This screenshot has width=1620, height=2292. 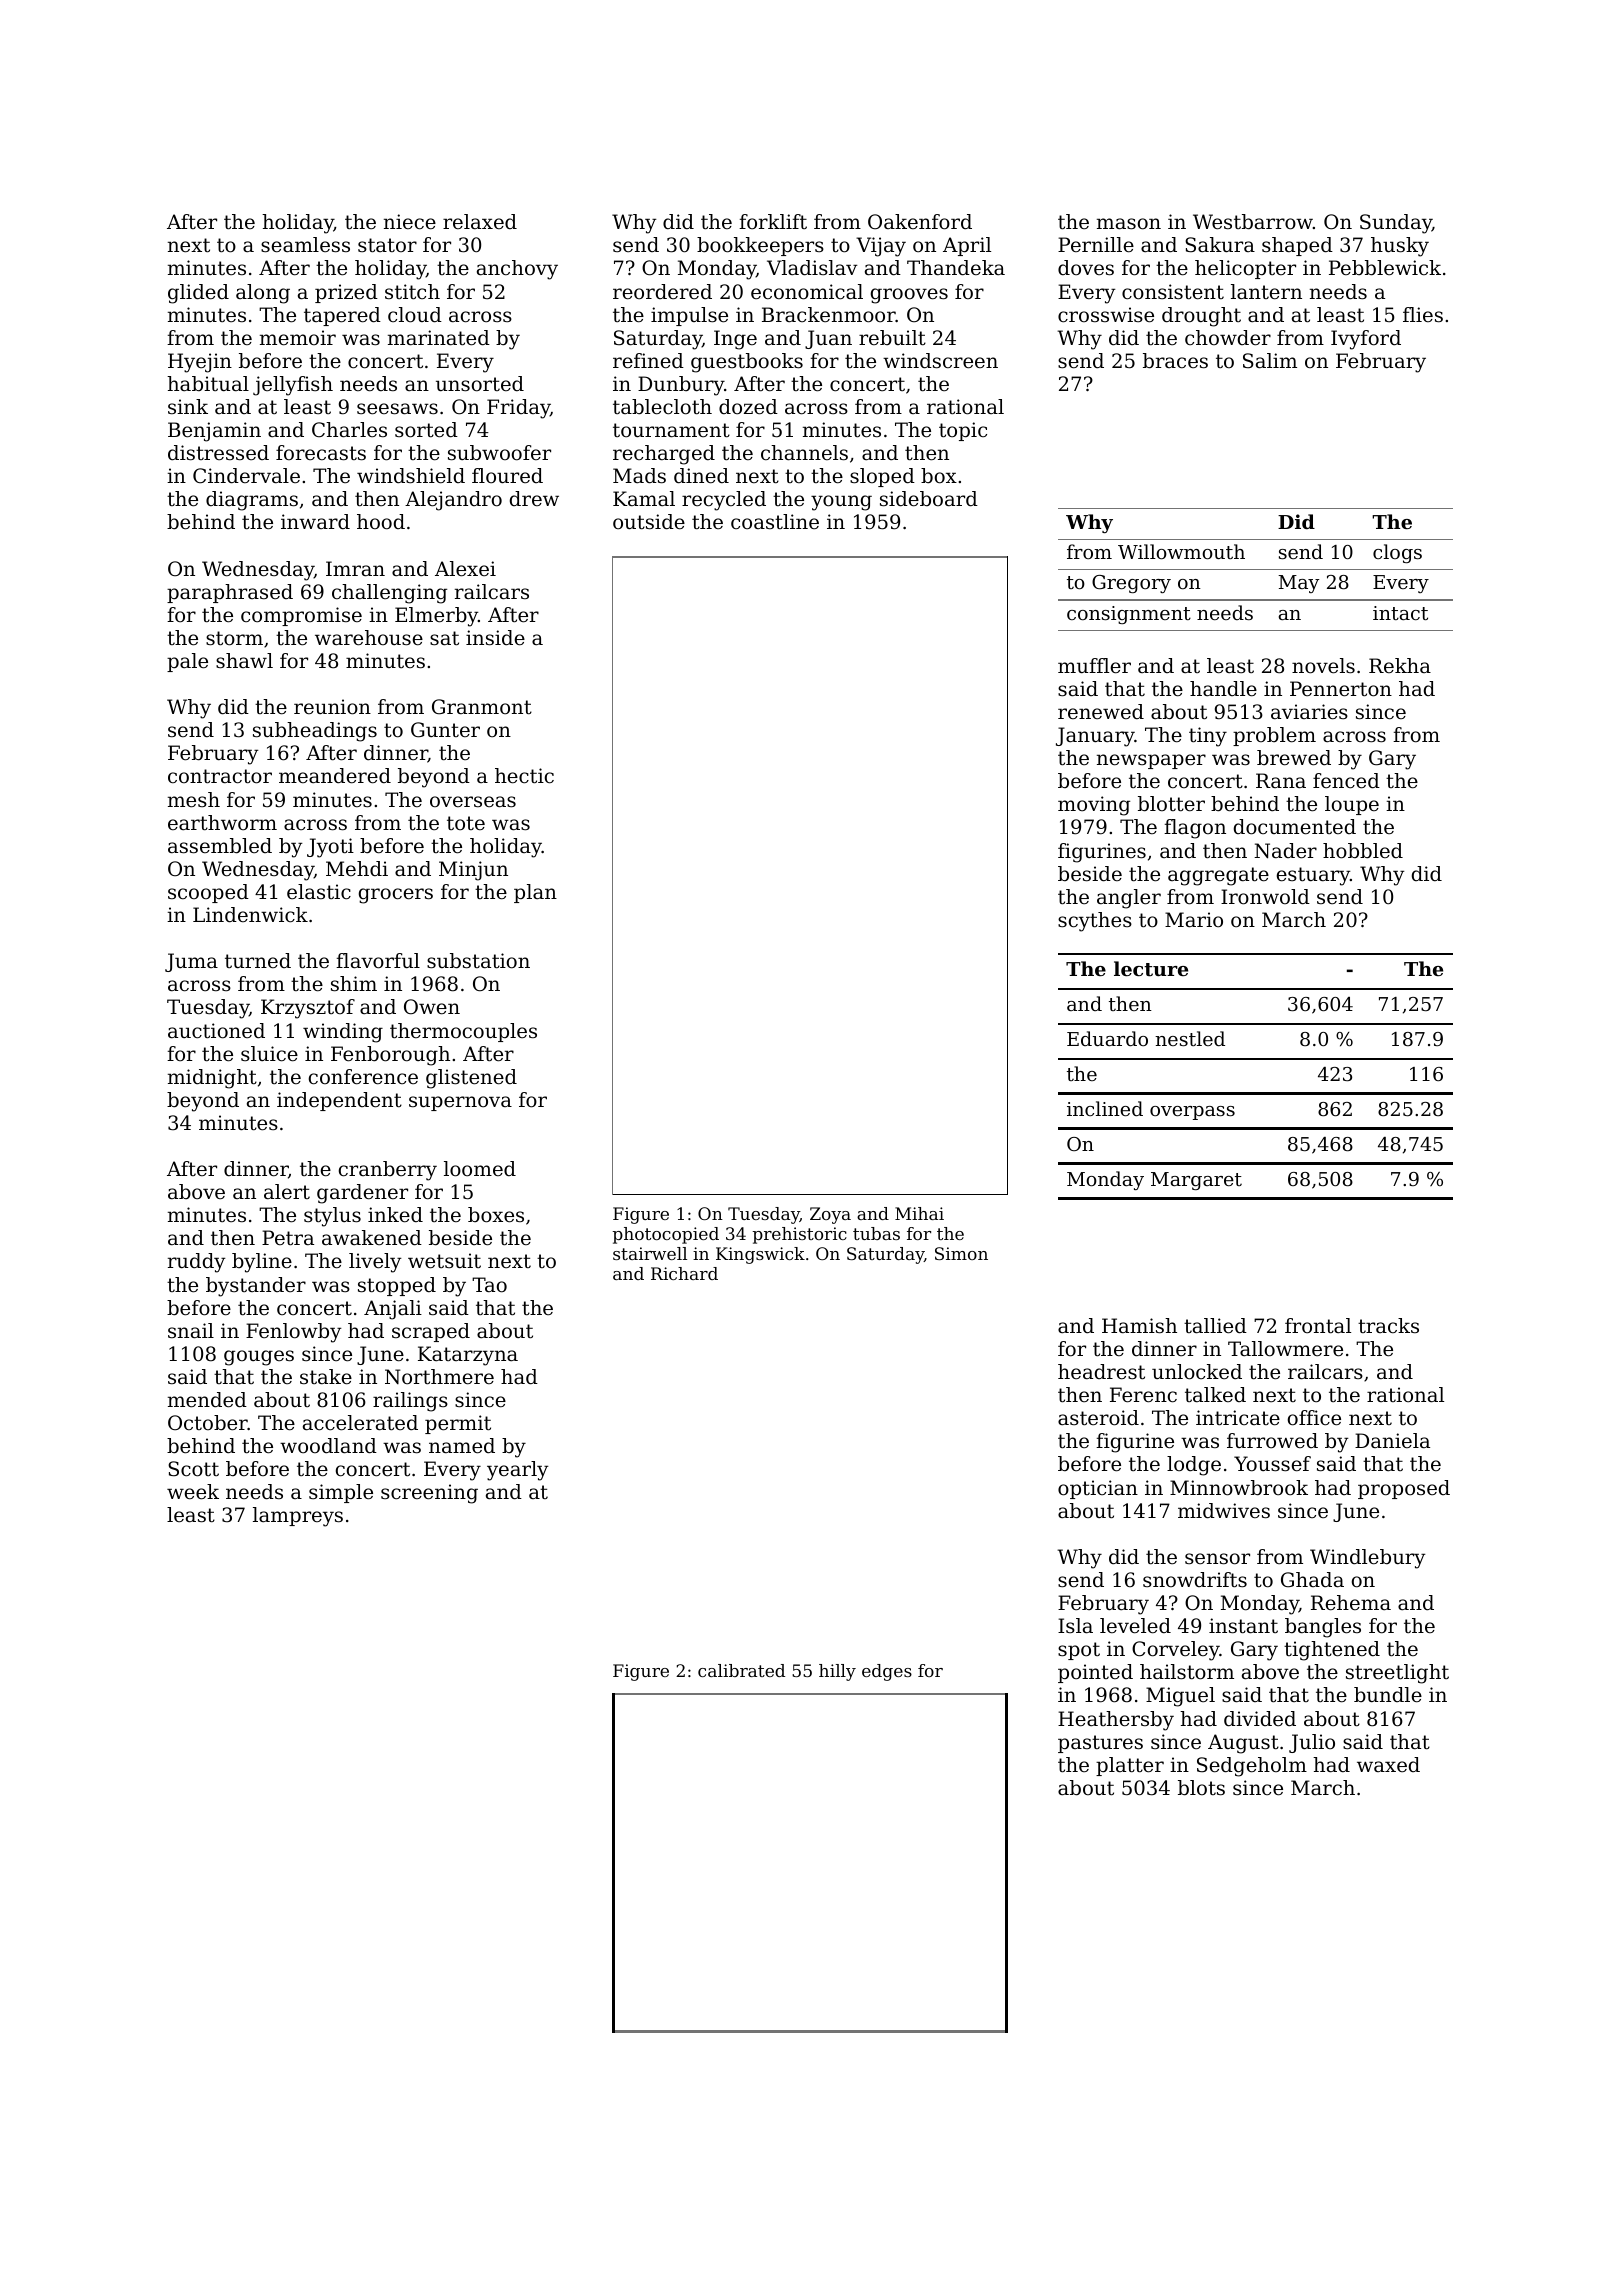 What do you see at coordinates (1175, 361) in the screenshot?
I see `braces` at bounding box center [1175, 361].
